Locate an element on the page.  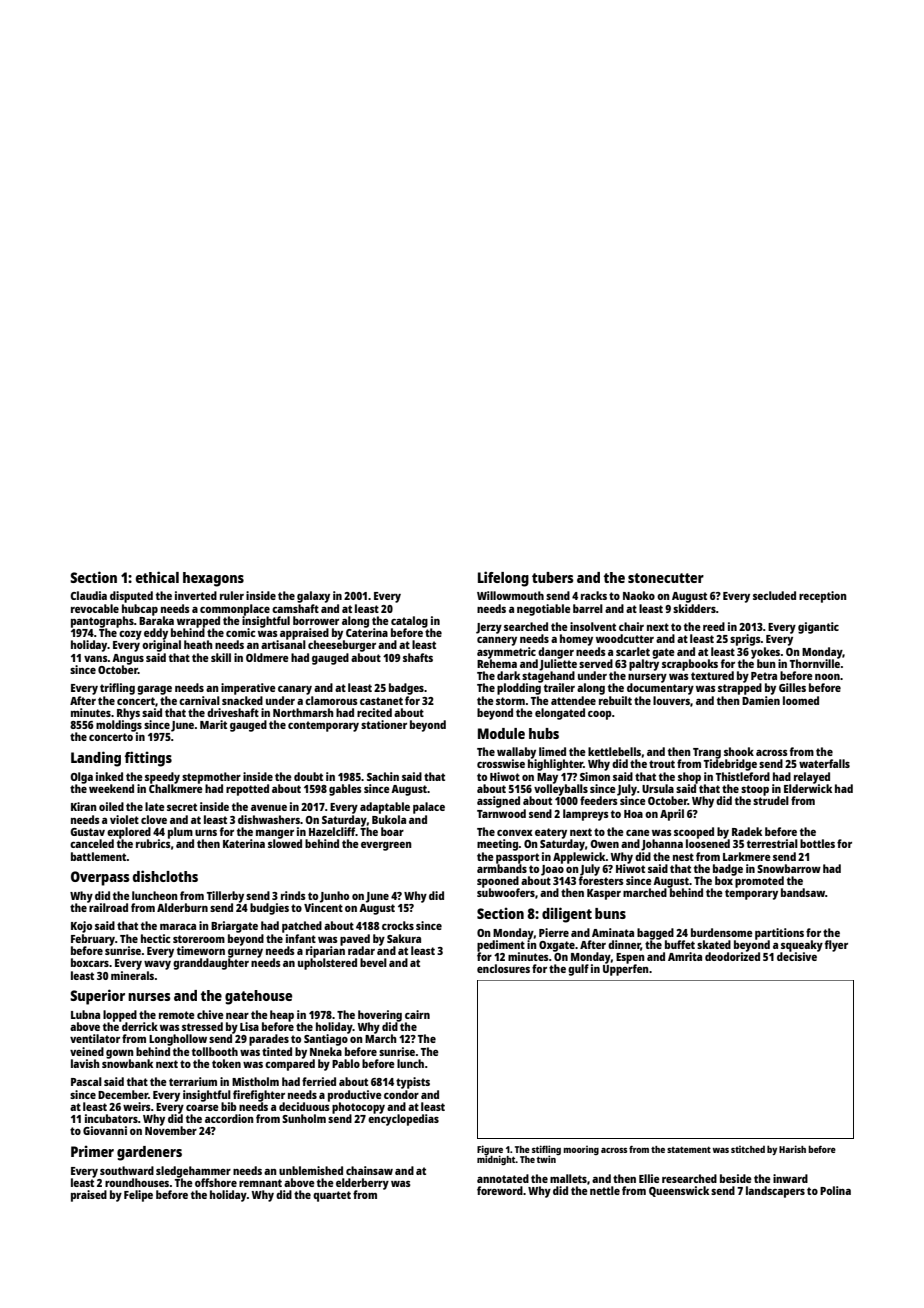
catalog is located at coordinates (409, 622).
